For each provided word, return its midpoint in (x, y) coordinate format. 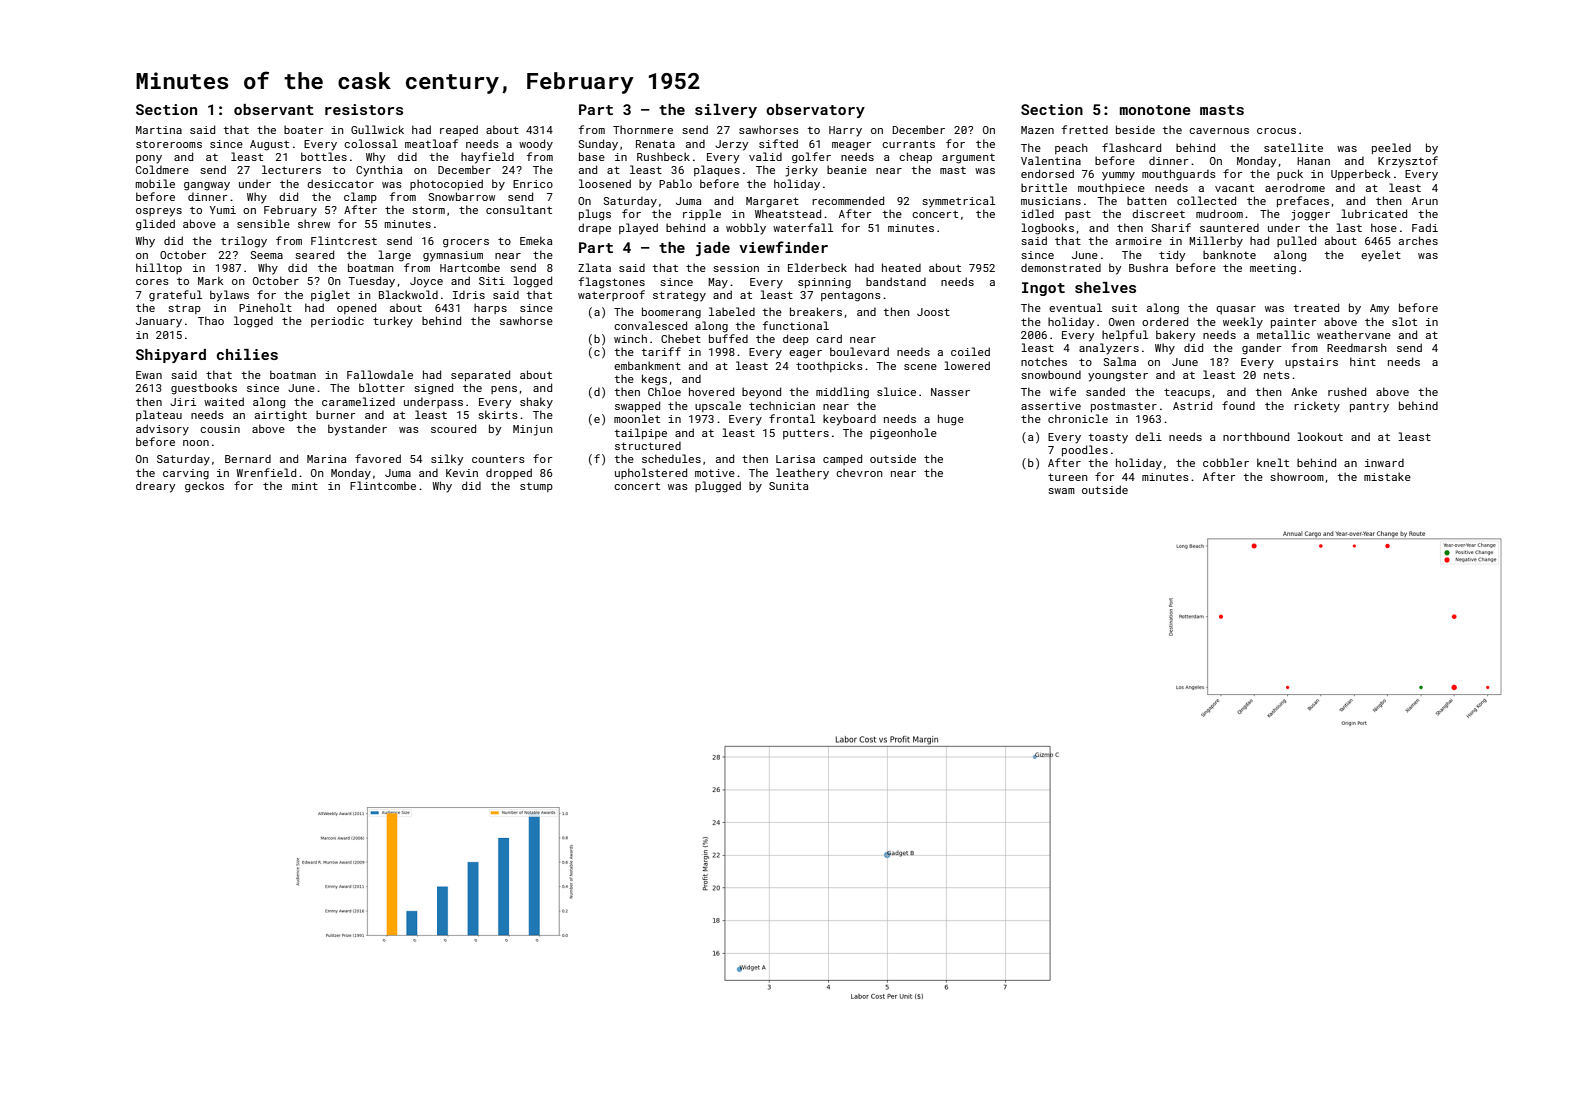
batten (1147, 200)
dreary (155, 487)
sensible (263, 223)
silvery (726, 111)
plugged (718, 487)
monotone (1155, 110)
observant (274, 109)
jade (713, 249)
